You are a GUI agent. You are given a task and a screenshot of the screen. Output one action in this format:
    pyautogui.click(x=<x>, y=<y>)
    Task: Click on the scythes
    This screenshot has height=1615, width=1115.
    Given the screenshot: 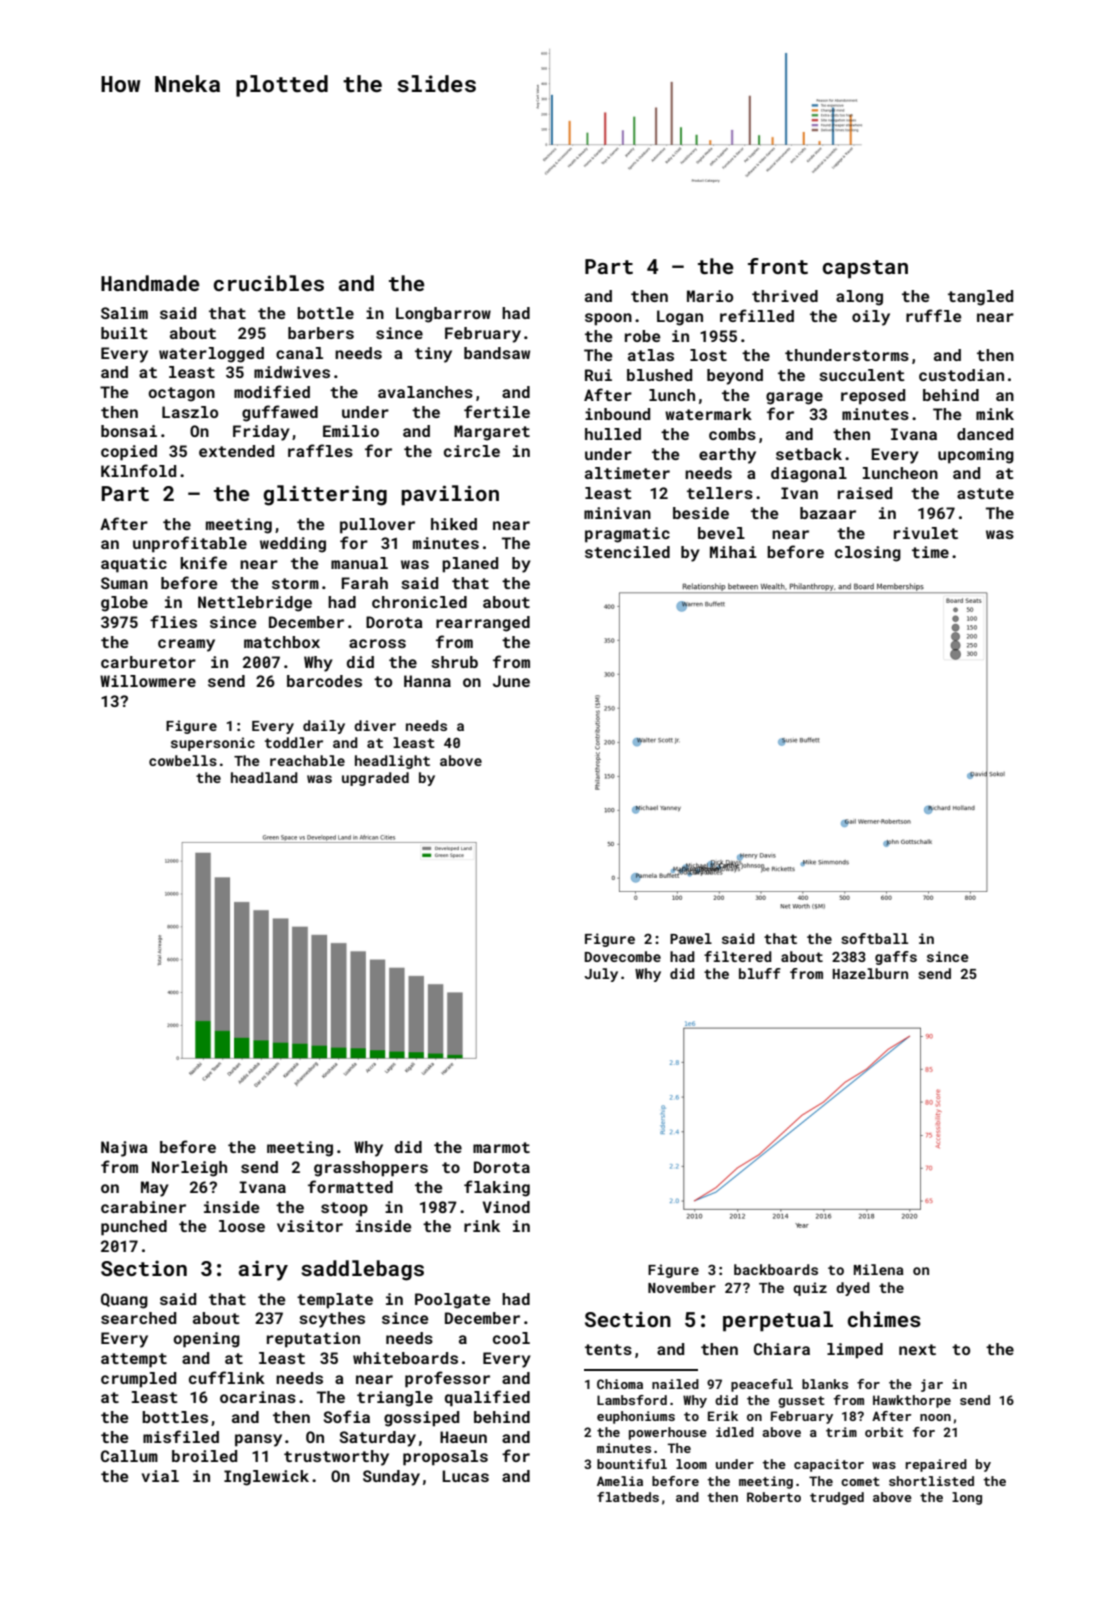 What is the action you would take?
    pyautogui.click(x=332, y=1320)
